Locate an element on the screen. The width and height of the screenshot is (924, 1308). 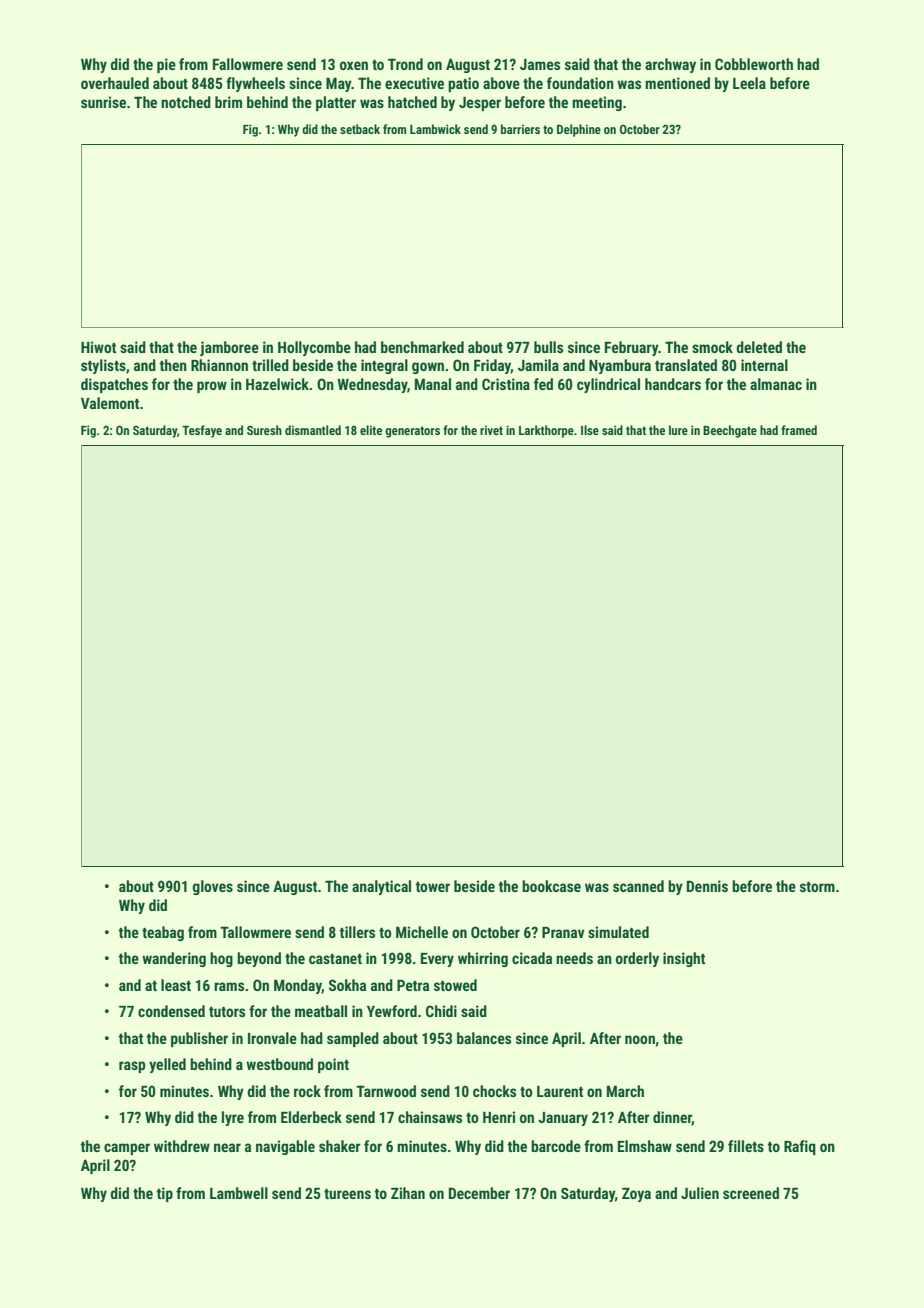
Tarnwood is located at coordinates (386, 1091).
